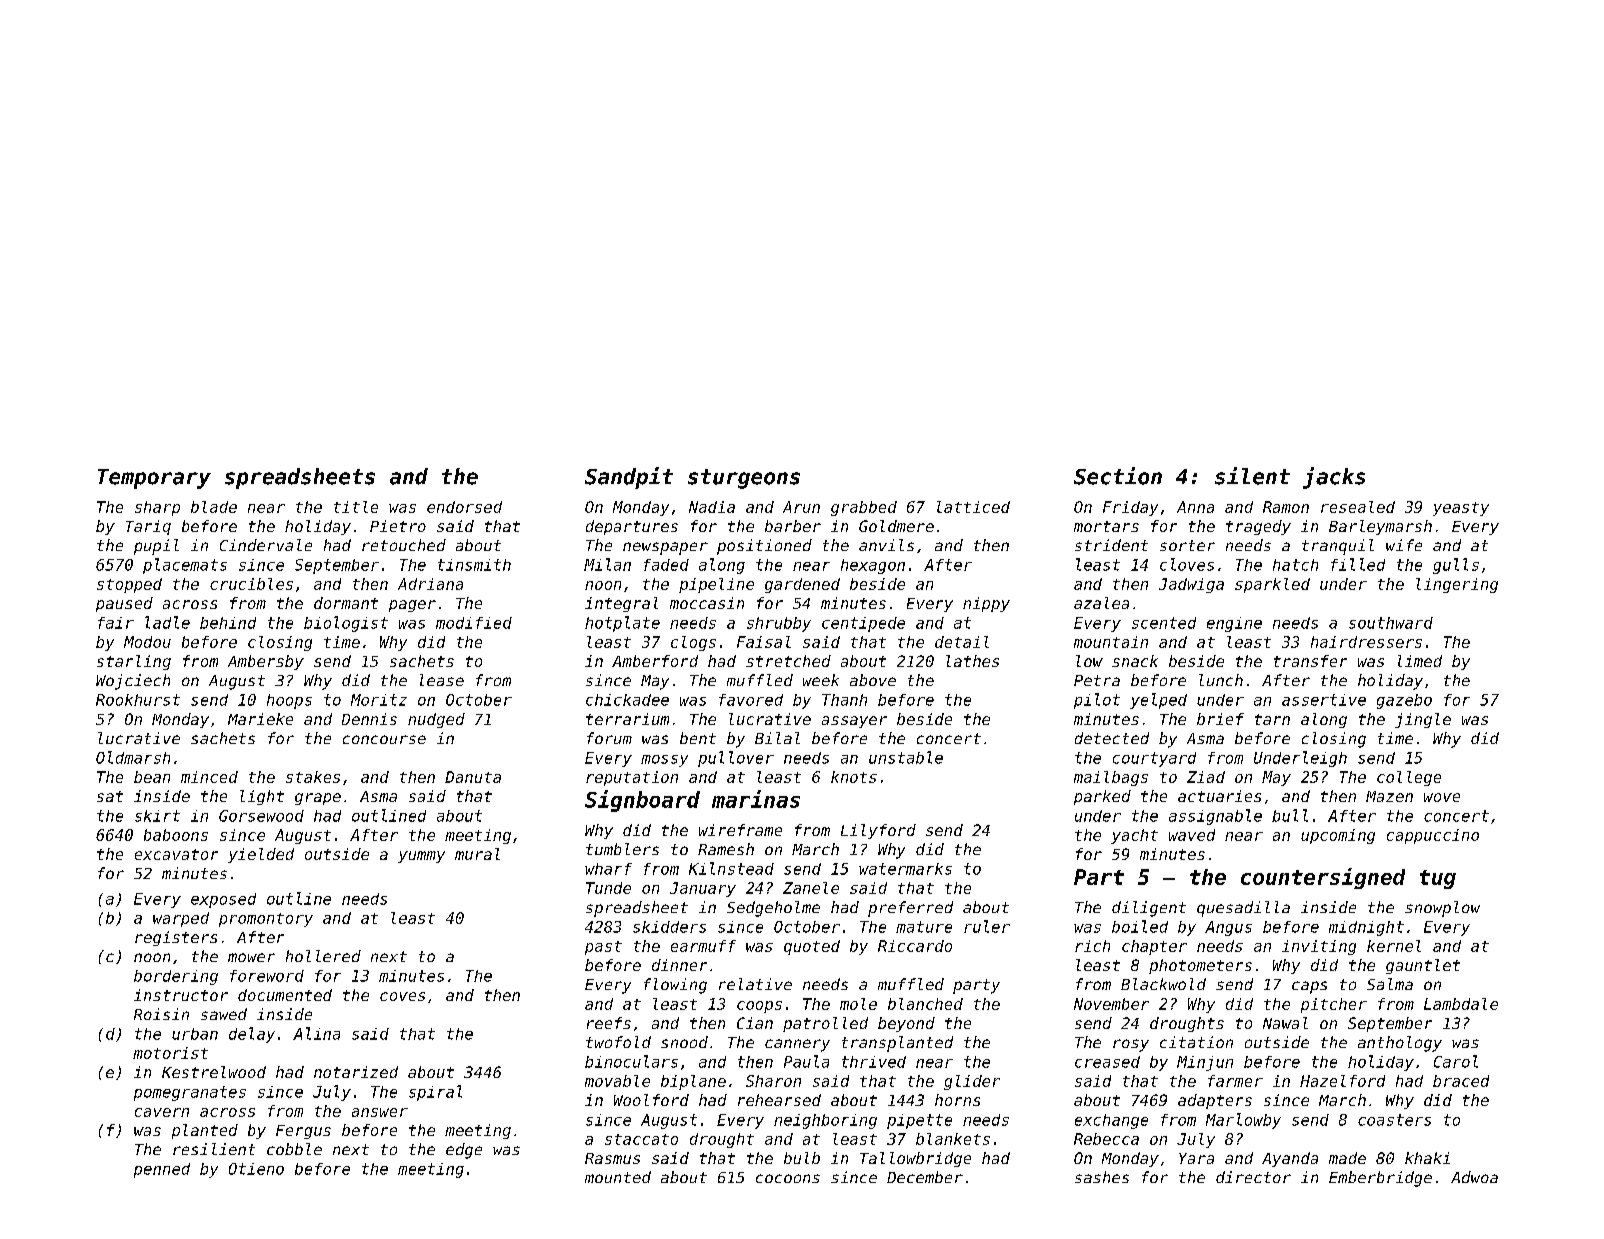 Image resolution: width=1604 pixels, height=1239 pixels. What do you see at coordinates (793, 526) in the screenshot?
I see `barber` at bounding box center [793, 526].
